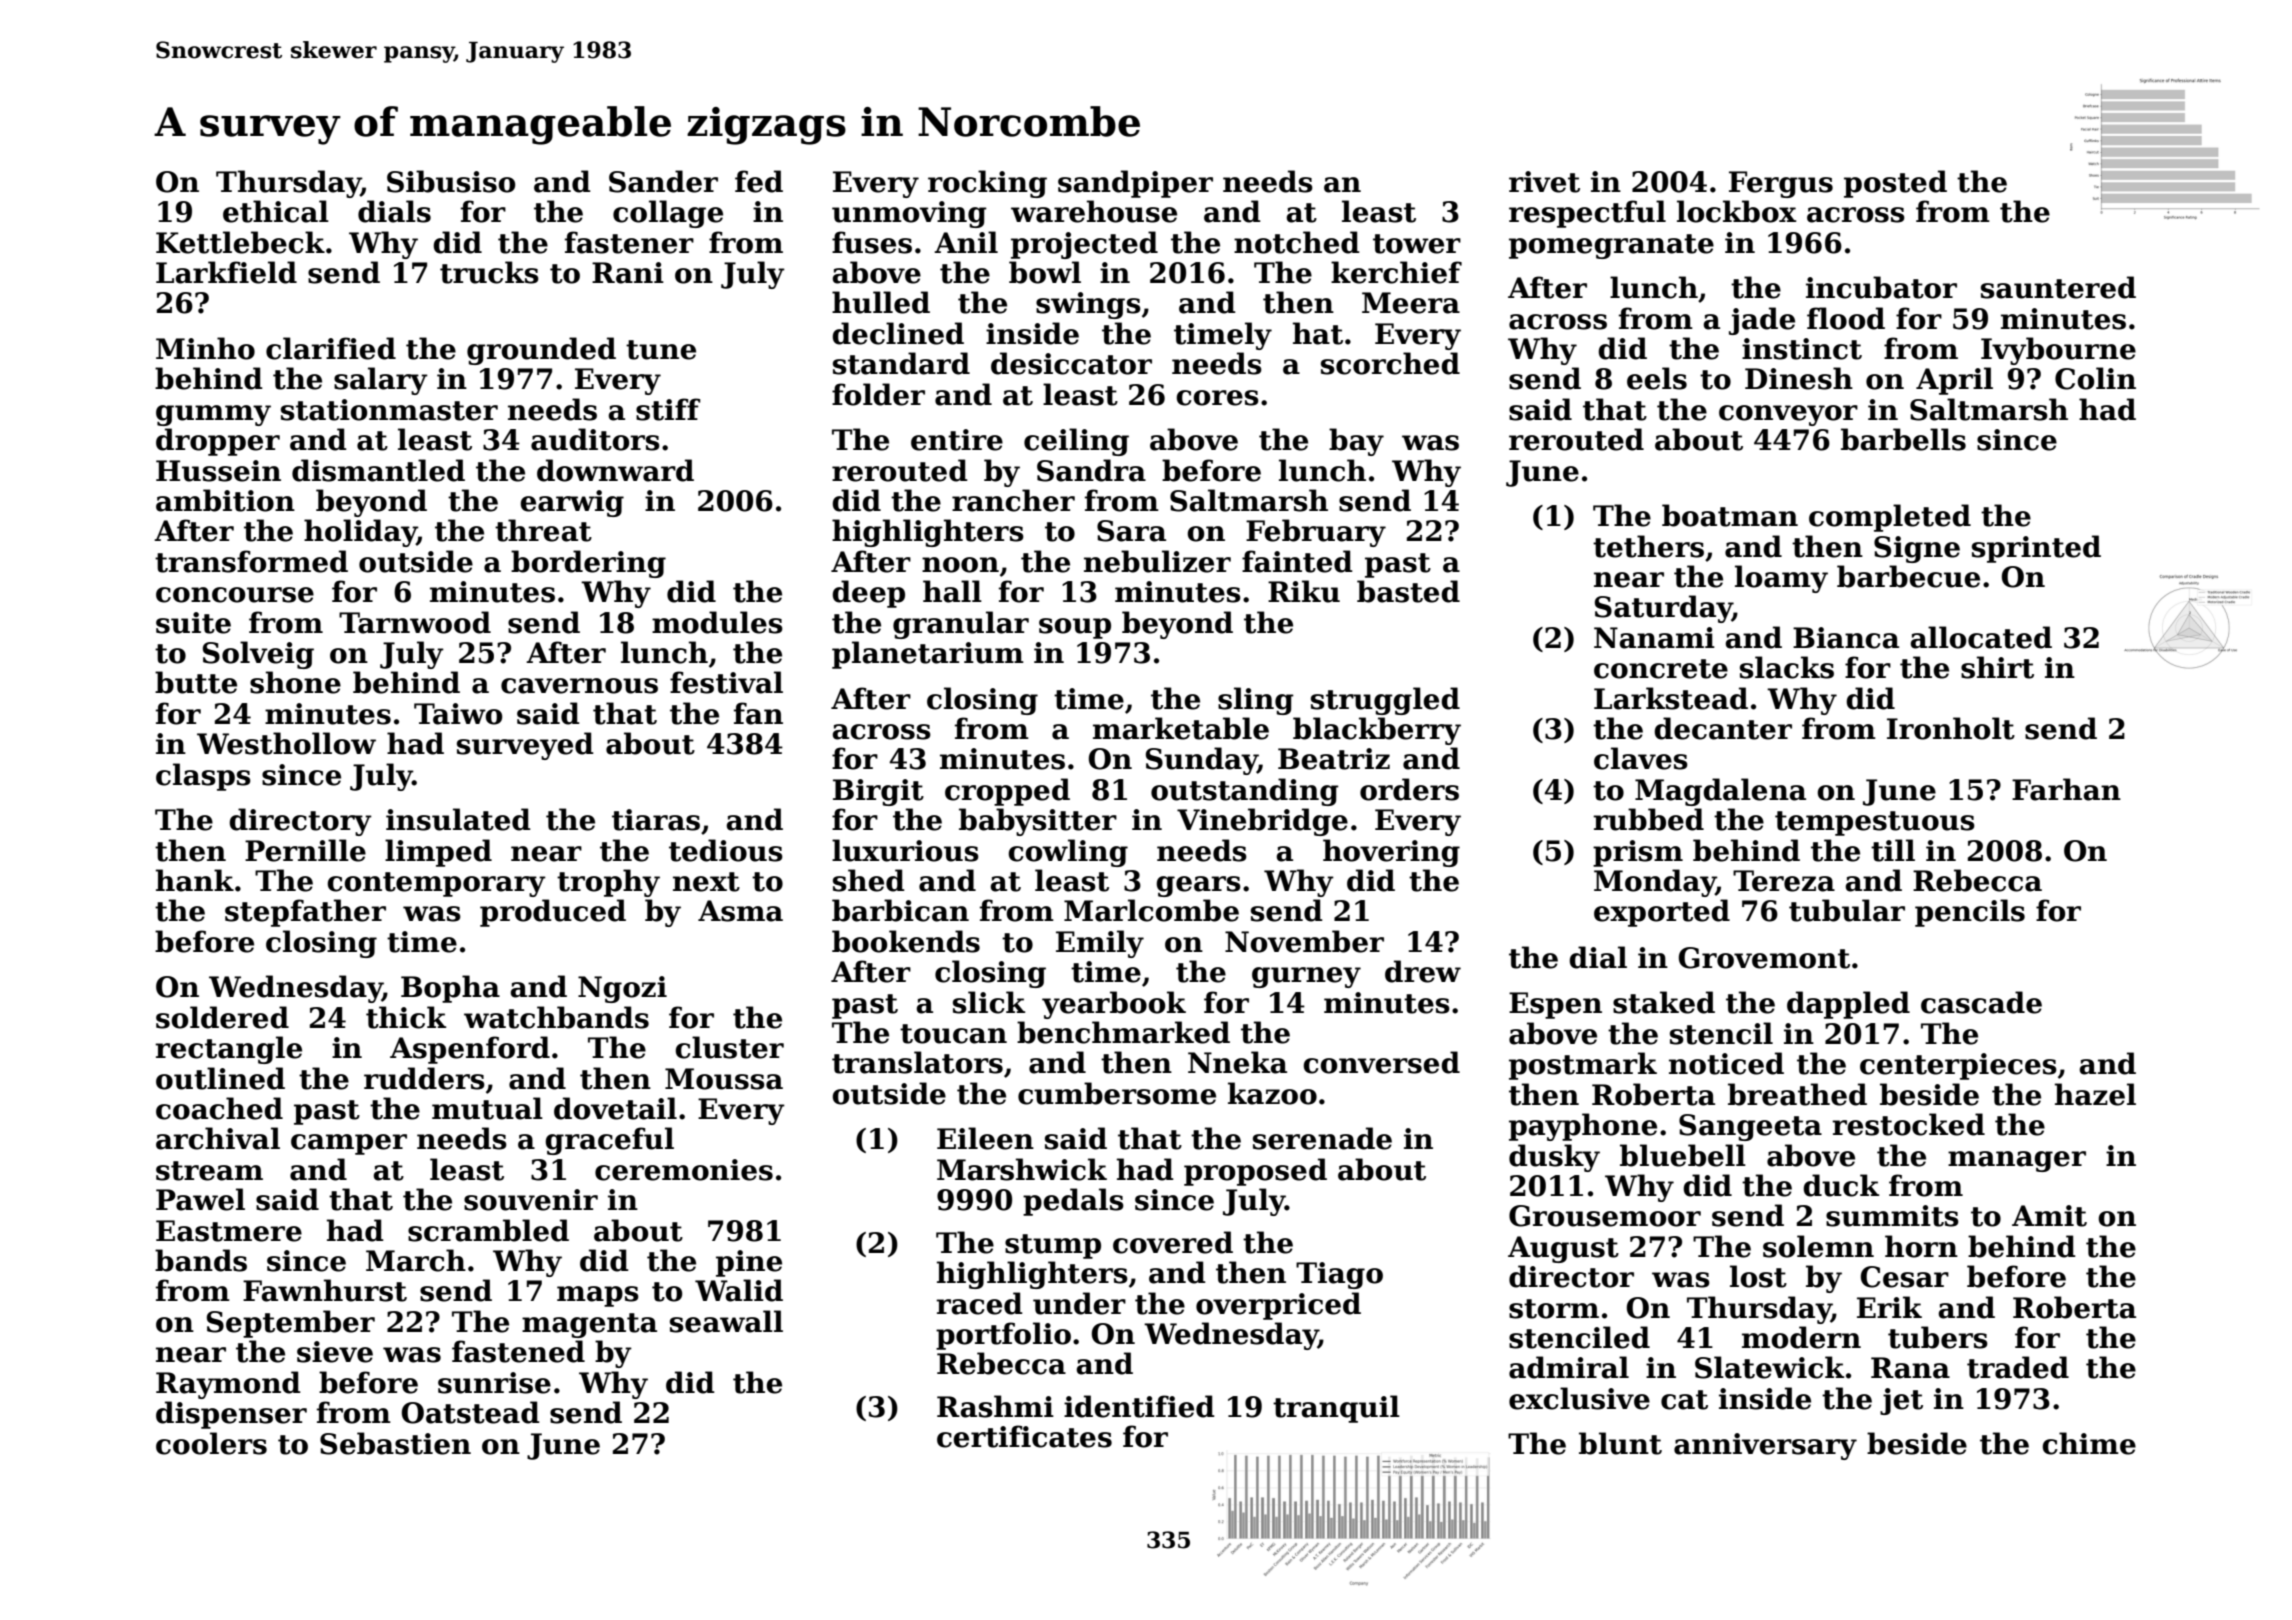 This screenshot has height=1620, width=2292. What do you see at coordinates (211, 1443) in the screenshot?
I see `coolers` at bounding box center [211, 1443].
